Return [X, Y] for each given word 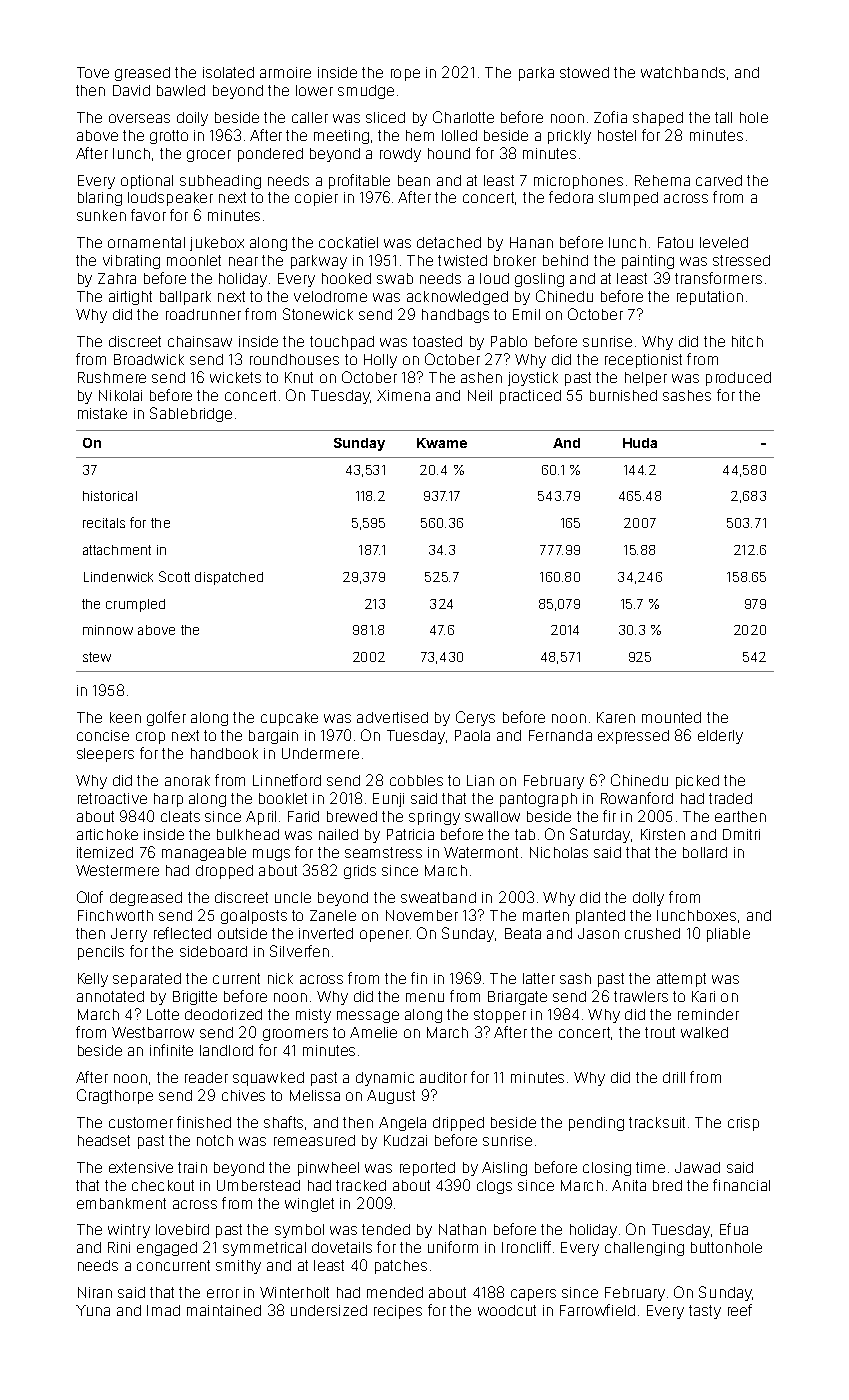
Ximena [403, 395]
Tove [93, 72]
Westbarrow [153, 1032]
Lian [480, 780]
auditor [443, 1077]
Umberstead [258, 1185]
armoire [285, 72]
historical [110, 496]
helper [646, 379]
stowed [584, 72]
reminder [708, 1014]
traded [730, 798]
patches [401, 1267]
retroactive [112, 798]
